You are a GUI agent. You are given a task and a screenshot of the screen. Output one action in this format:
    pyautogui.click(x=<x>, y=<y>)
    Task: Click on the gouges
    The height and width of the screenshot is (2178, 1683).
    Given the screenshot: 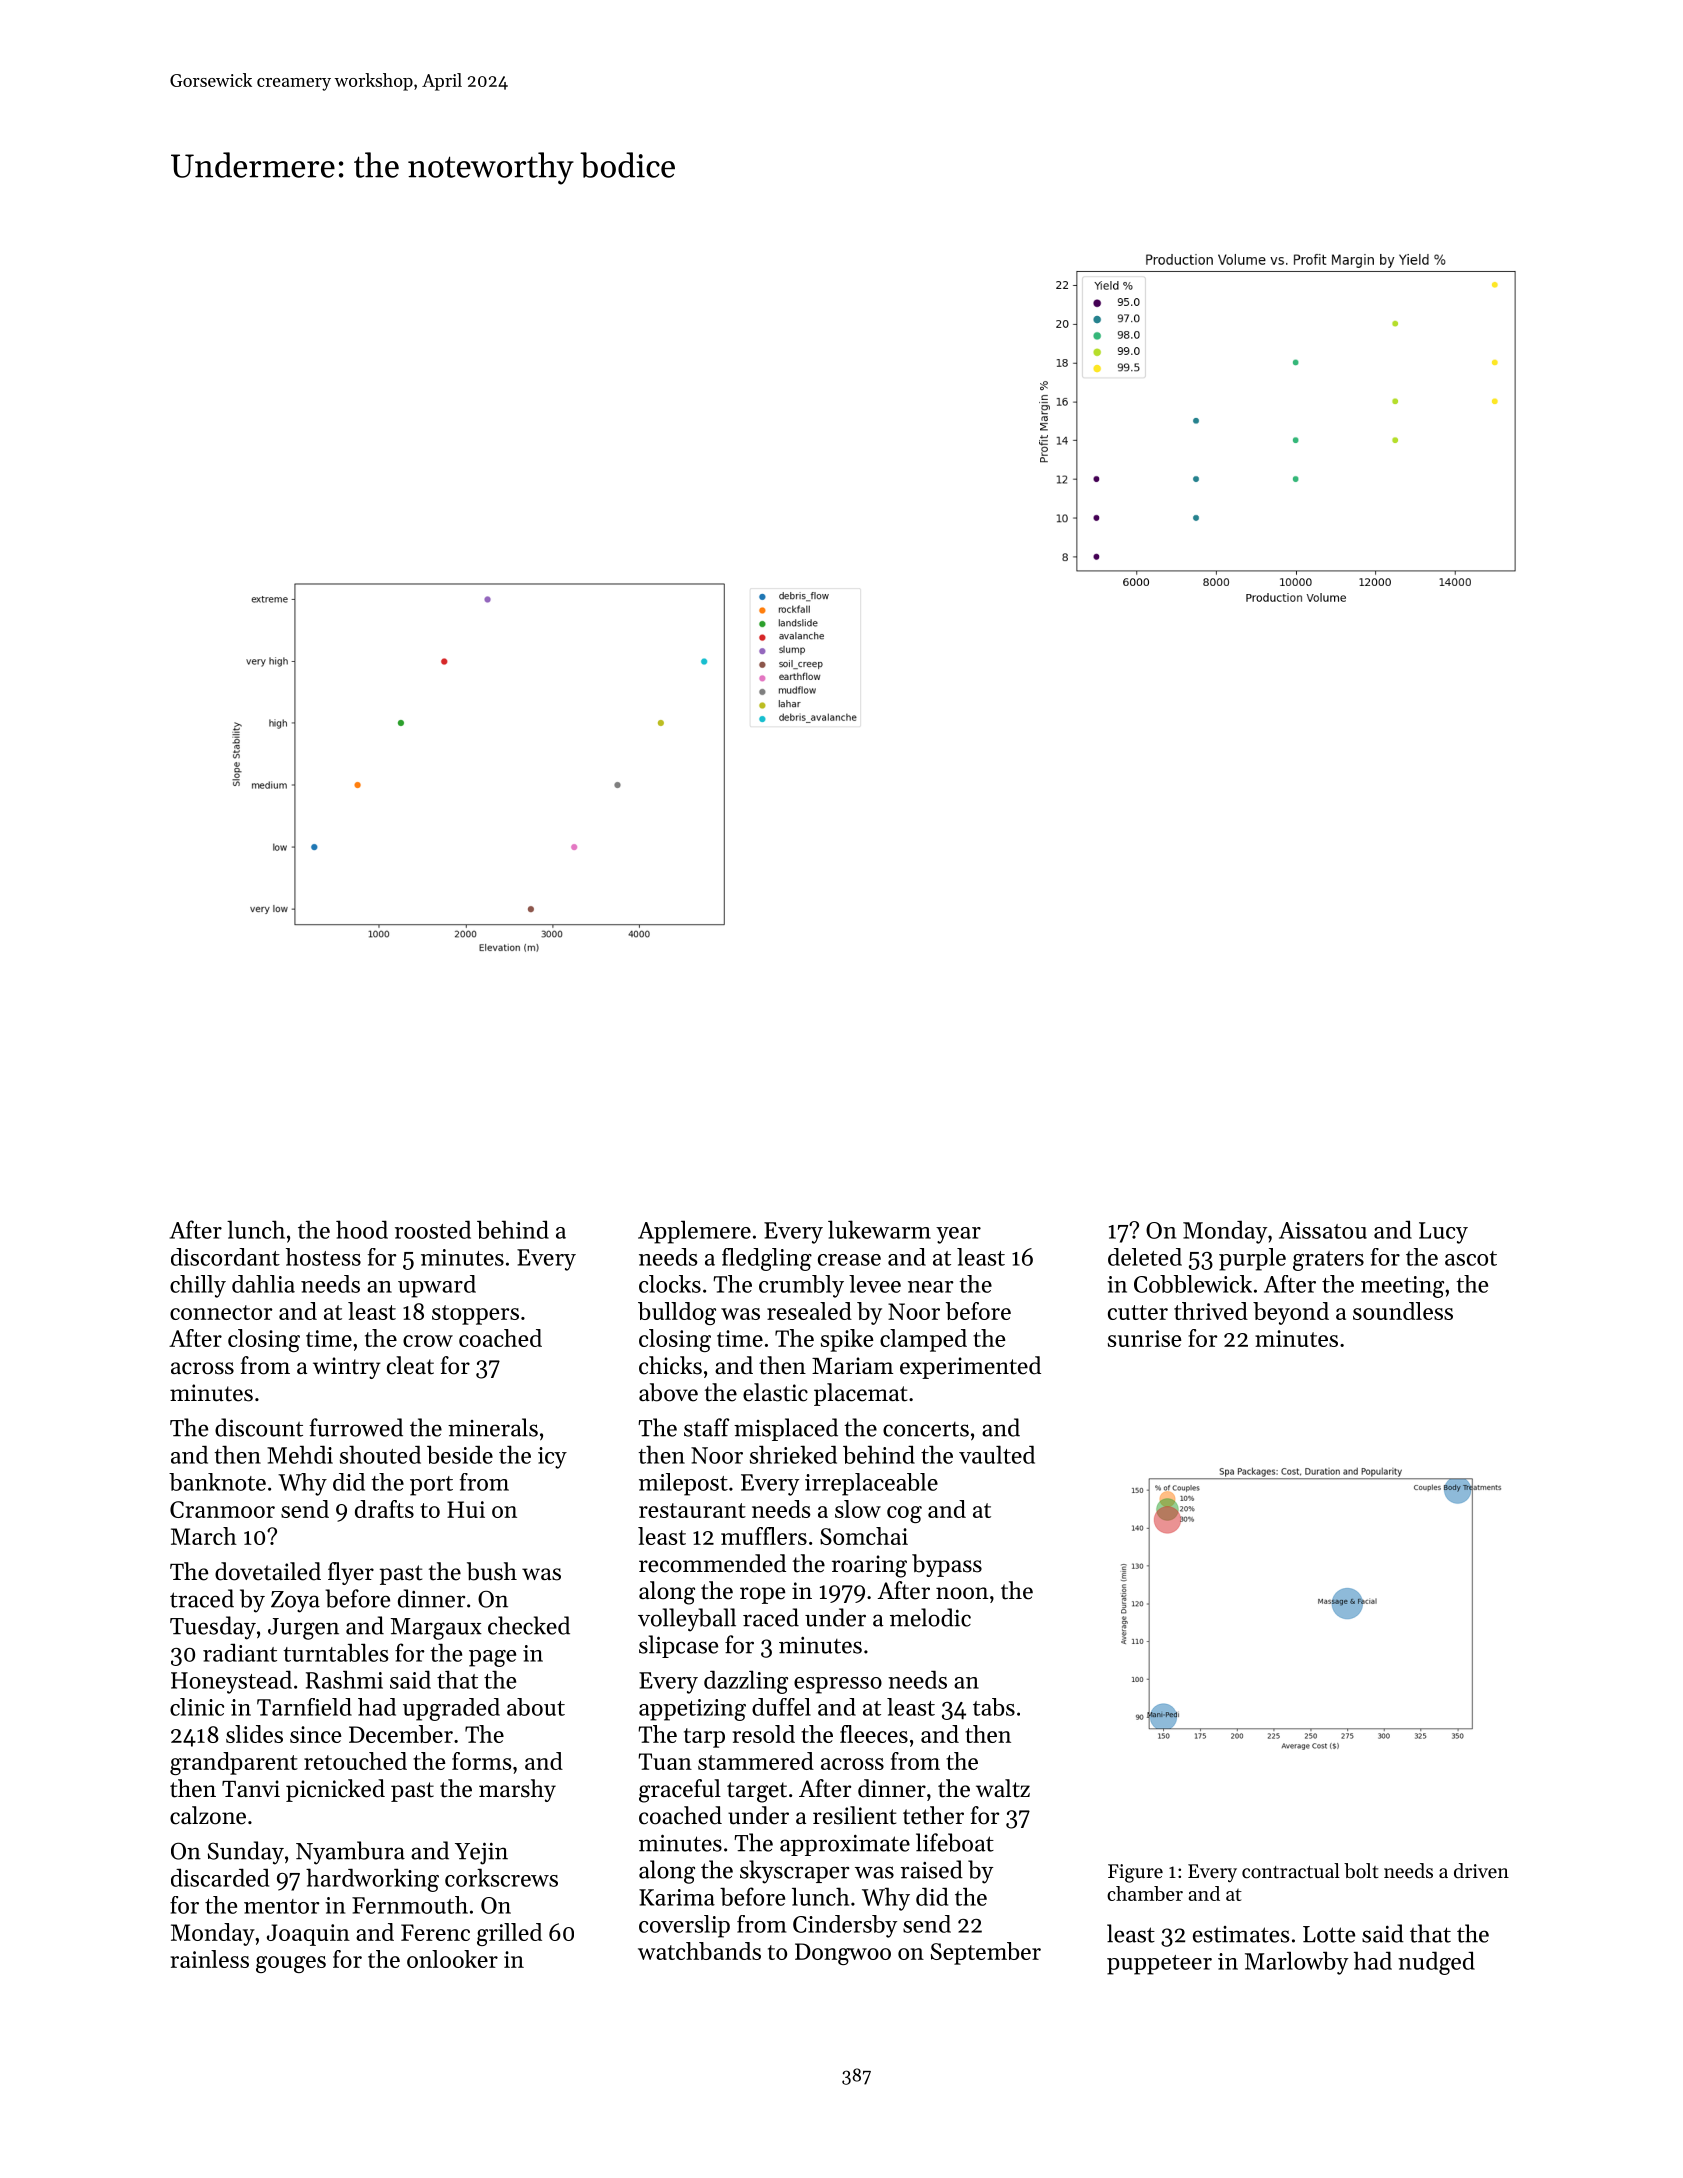 What is the action you would take?
    pyautogui.click(x=291, y=1964)
